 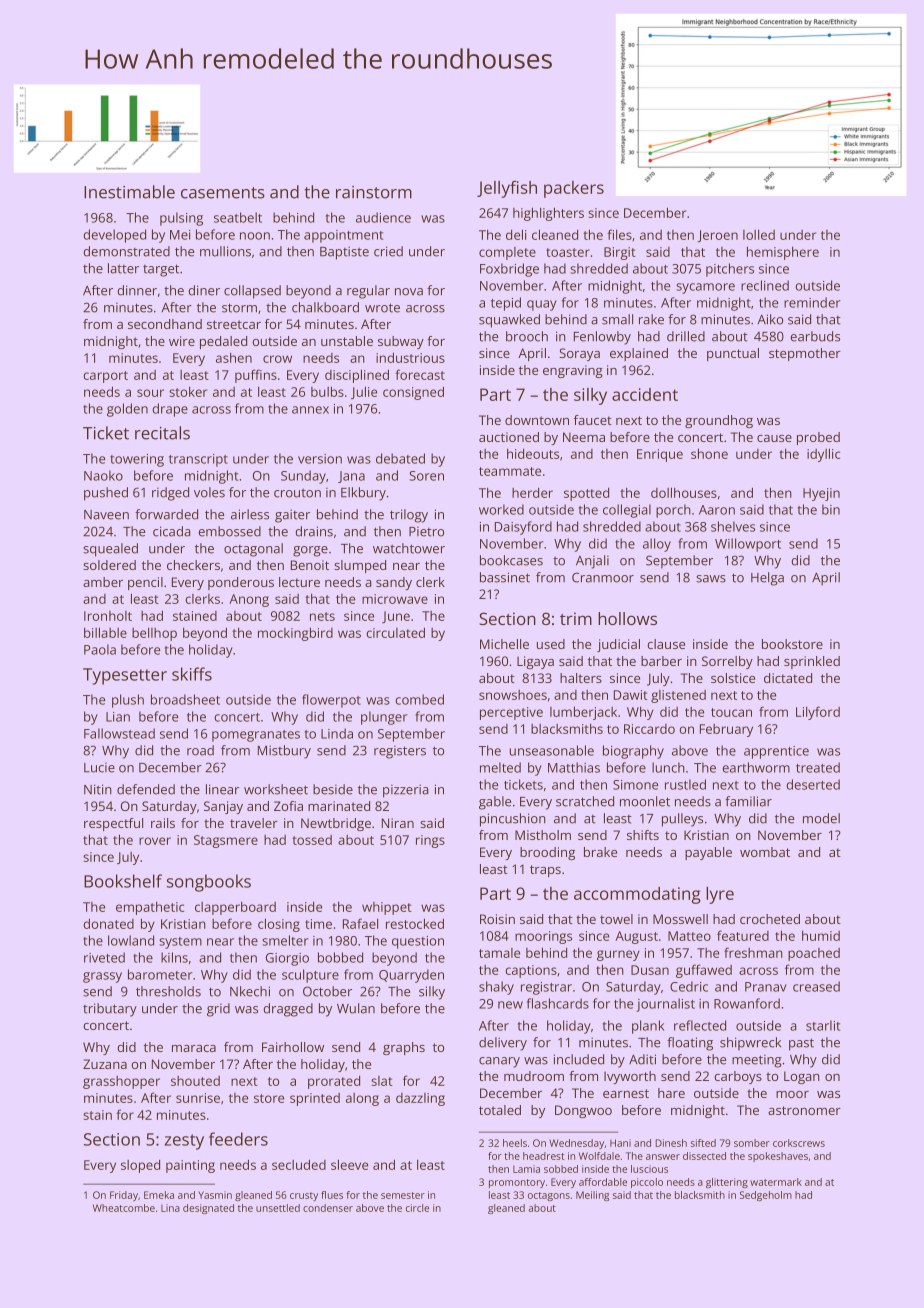 What do you see at coordinates (813, 784) in the screenshot?
I see `deserted` at bounding box center [813, 784].
